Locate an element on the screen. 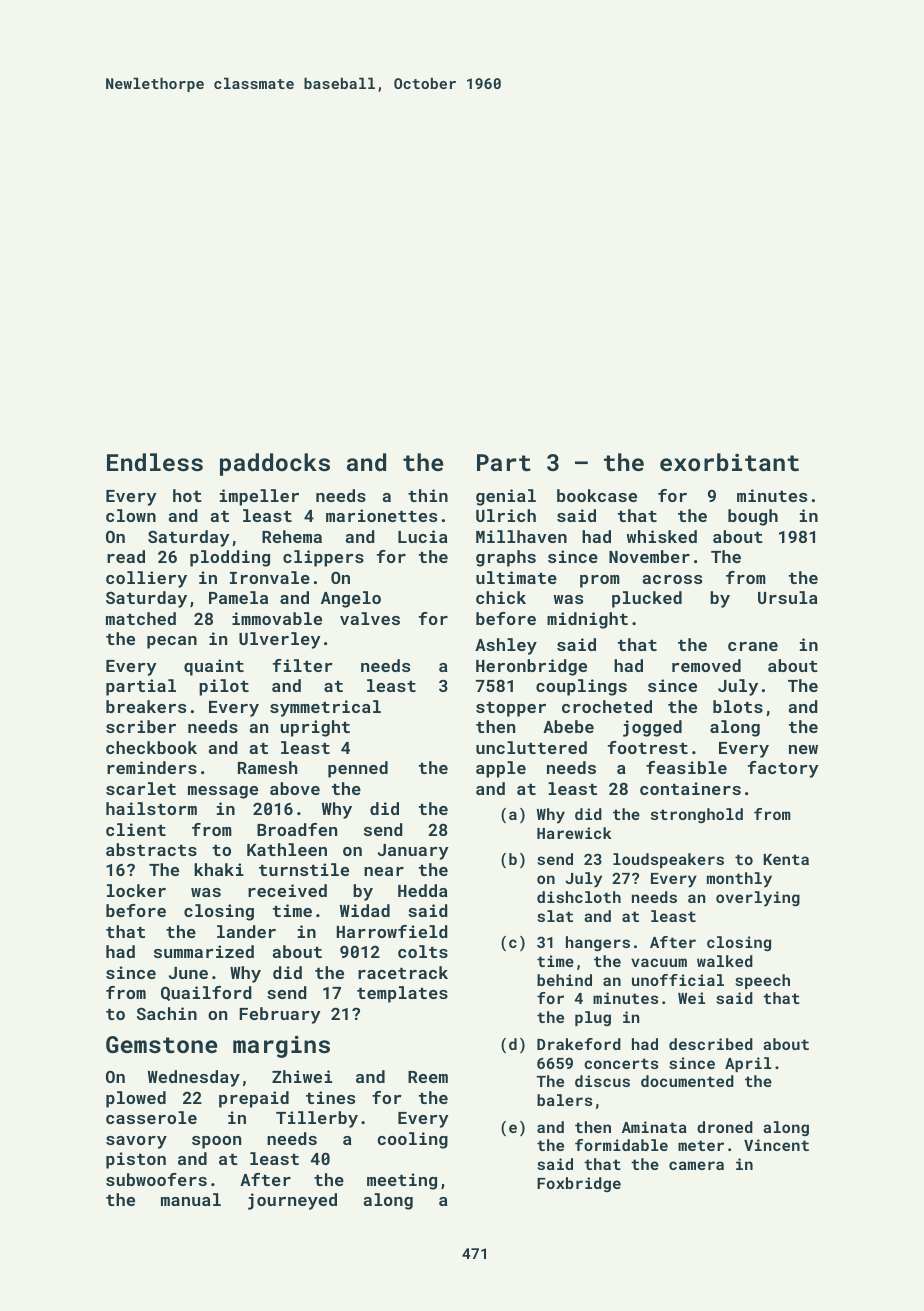 The height and width of the screenshot is (1311, 924). factory is located at coordinates (783, 769).
